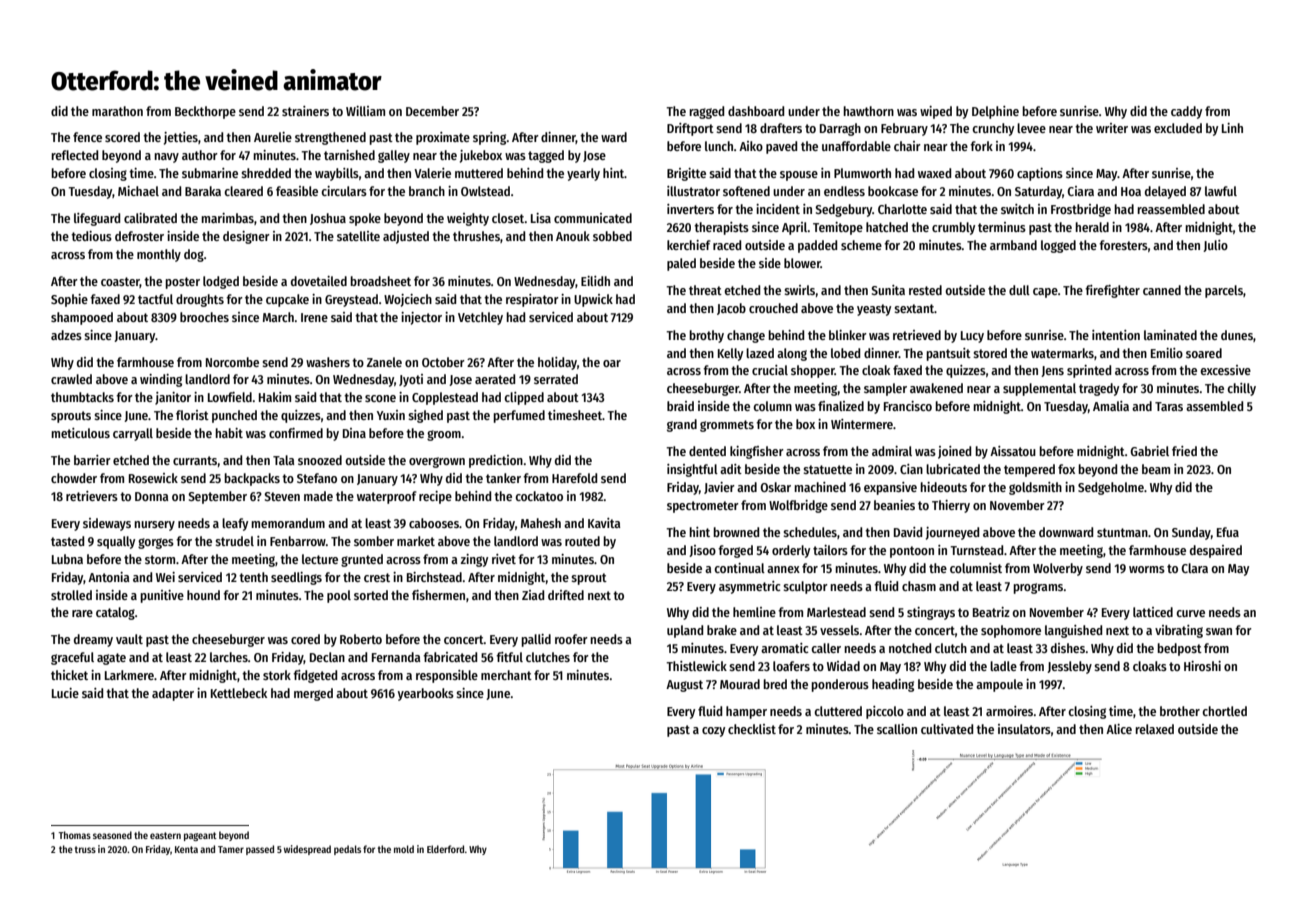  What do you see at coordinates (74, 835) in the image?
I see `Thomas` at bounding box center [74, 835].
